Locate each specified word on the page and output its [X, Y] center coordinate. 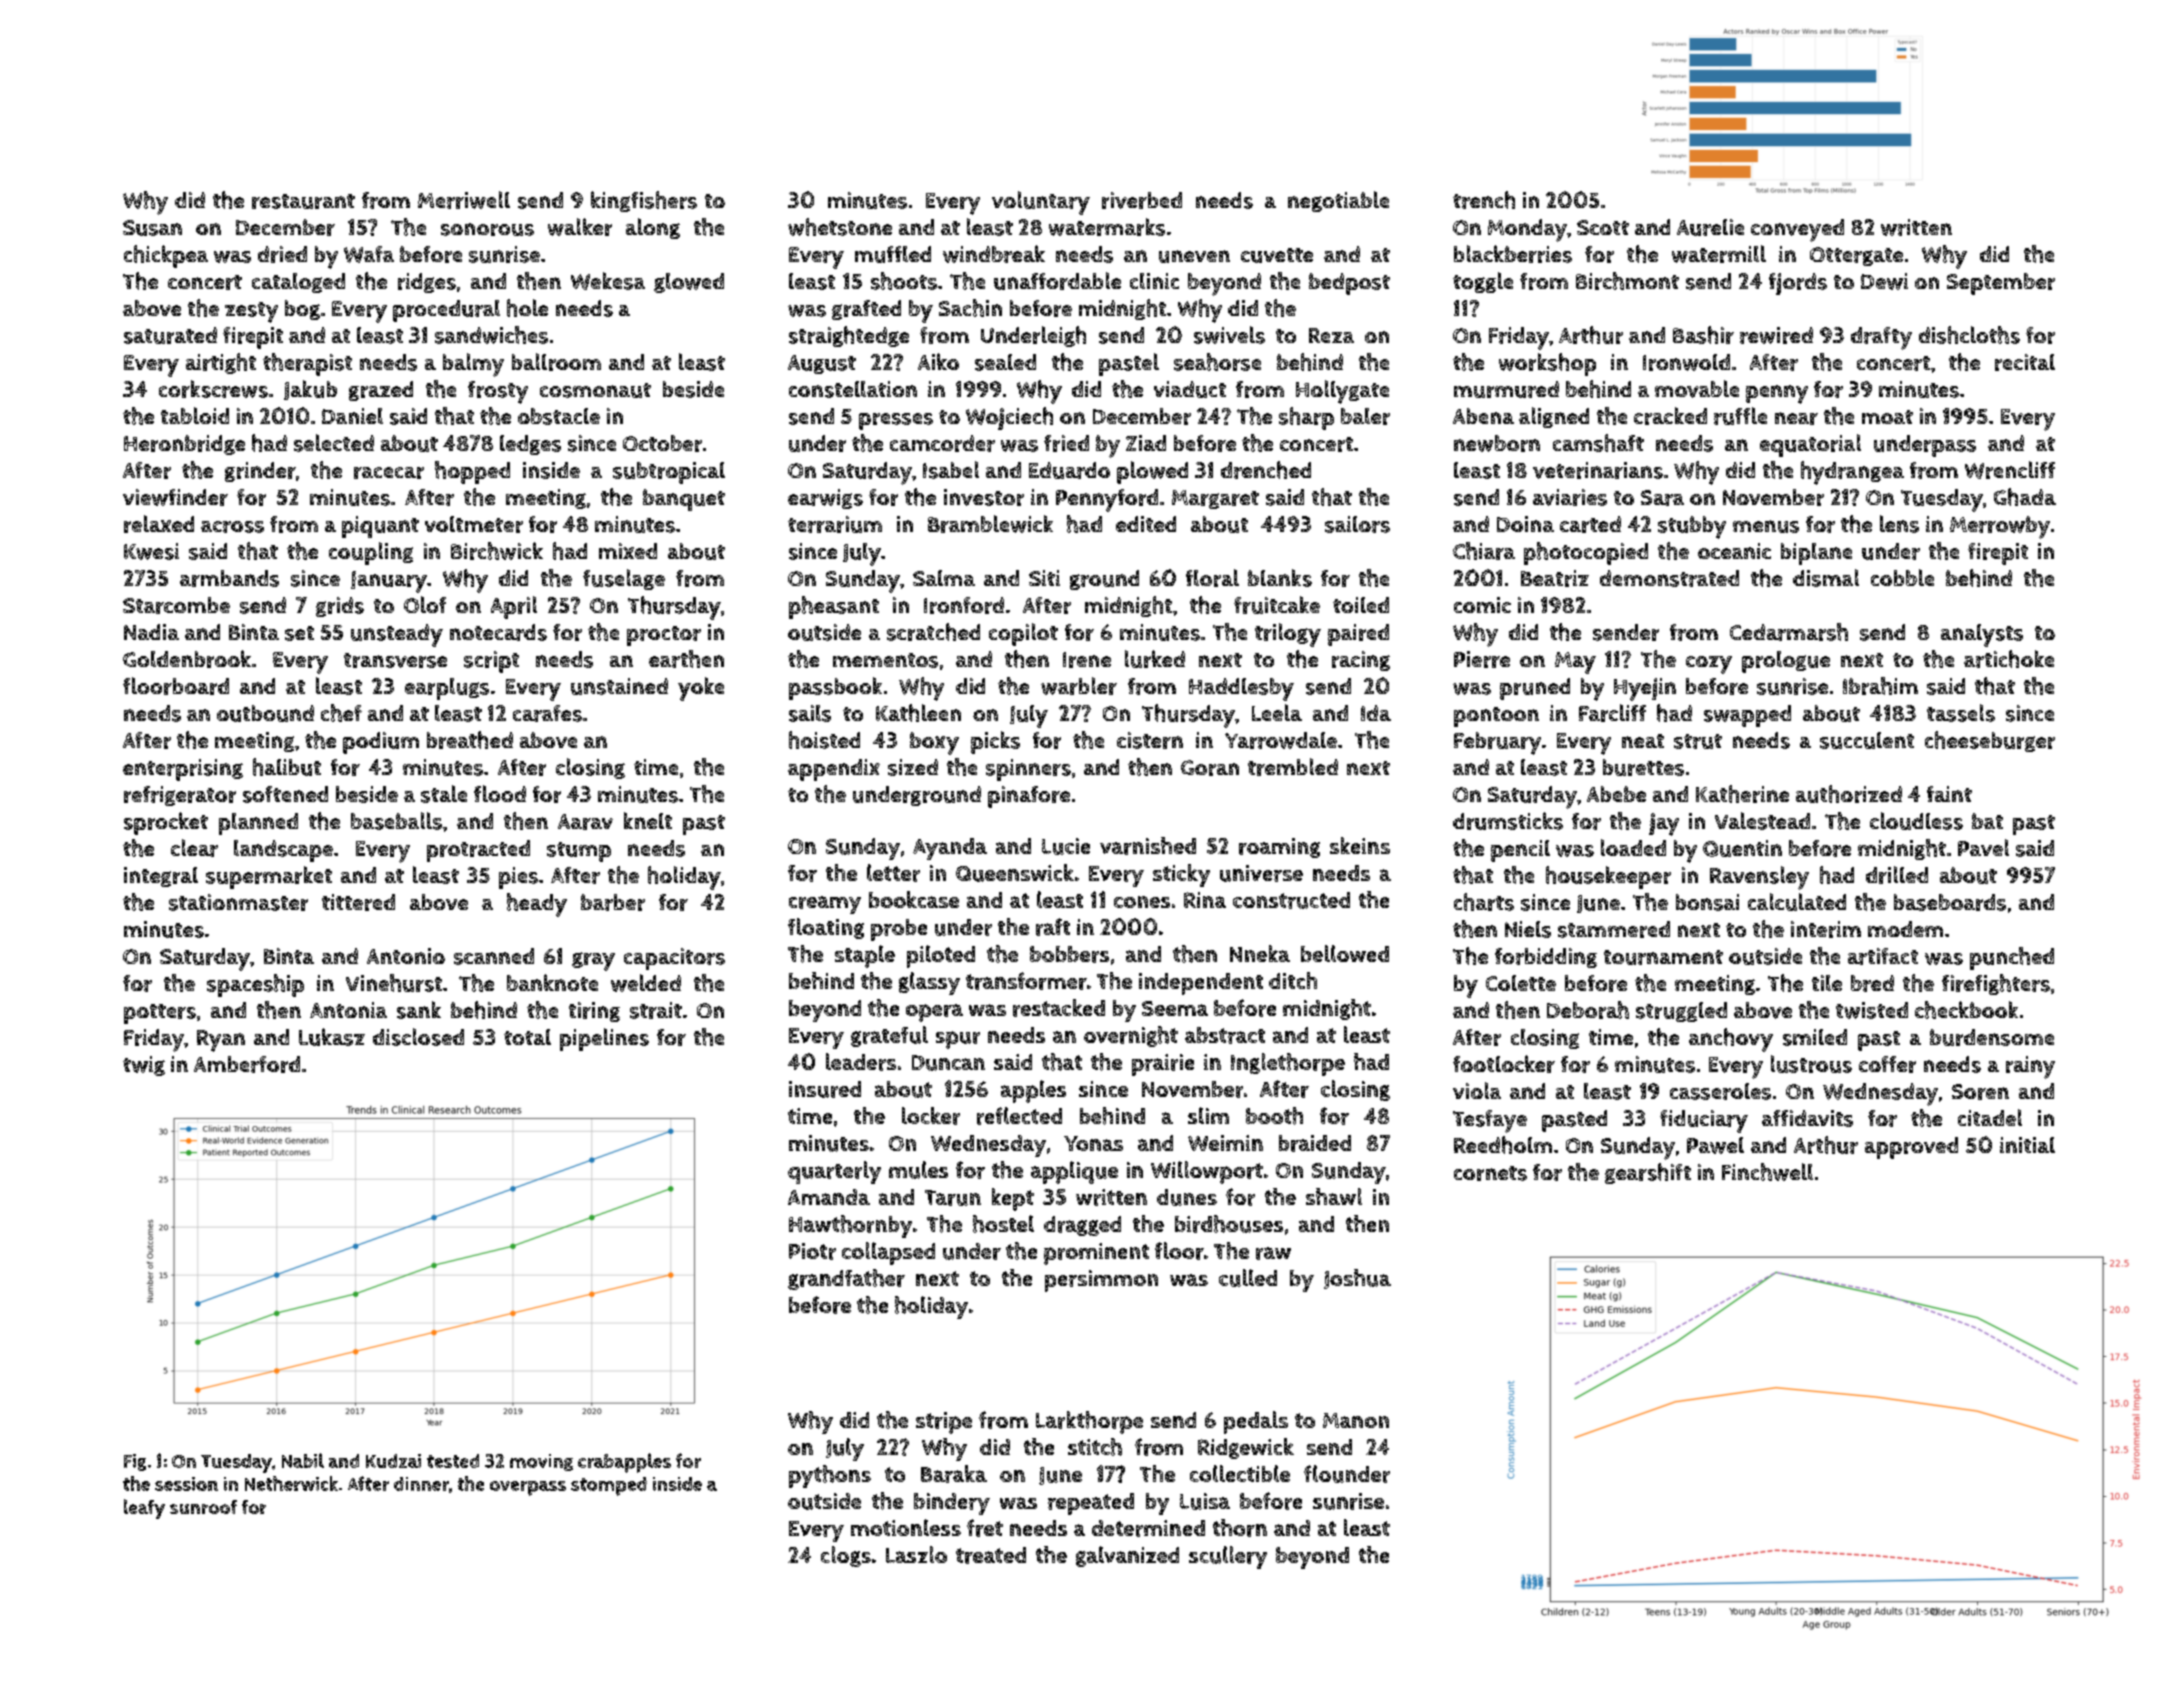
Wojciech [1009, 418]
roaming [1279, 848]
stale [444, 794]
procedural [446, 311]
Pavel [1983, 847]
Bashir [1703, 335]
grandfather [846, 1279]
